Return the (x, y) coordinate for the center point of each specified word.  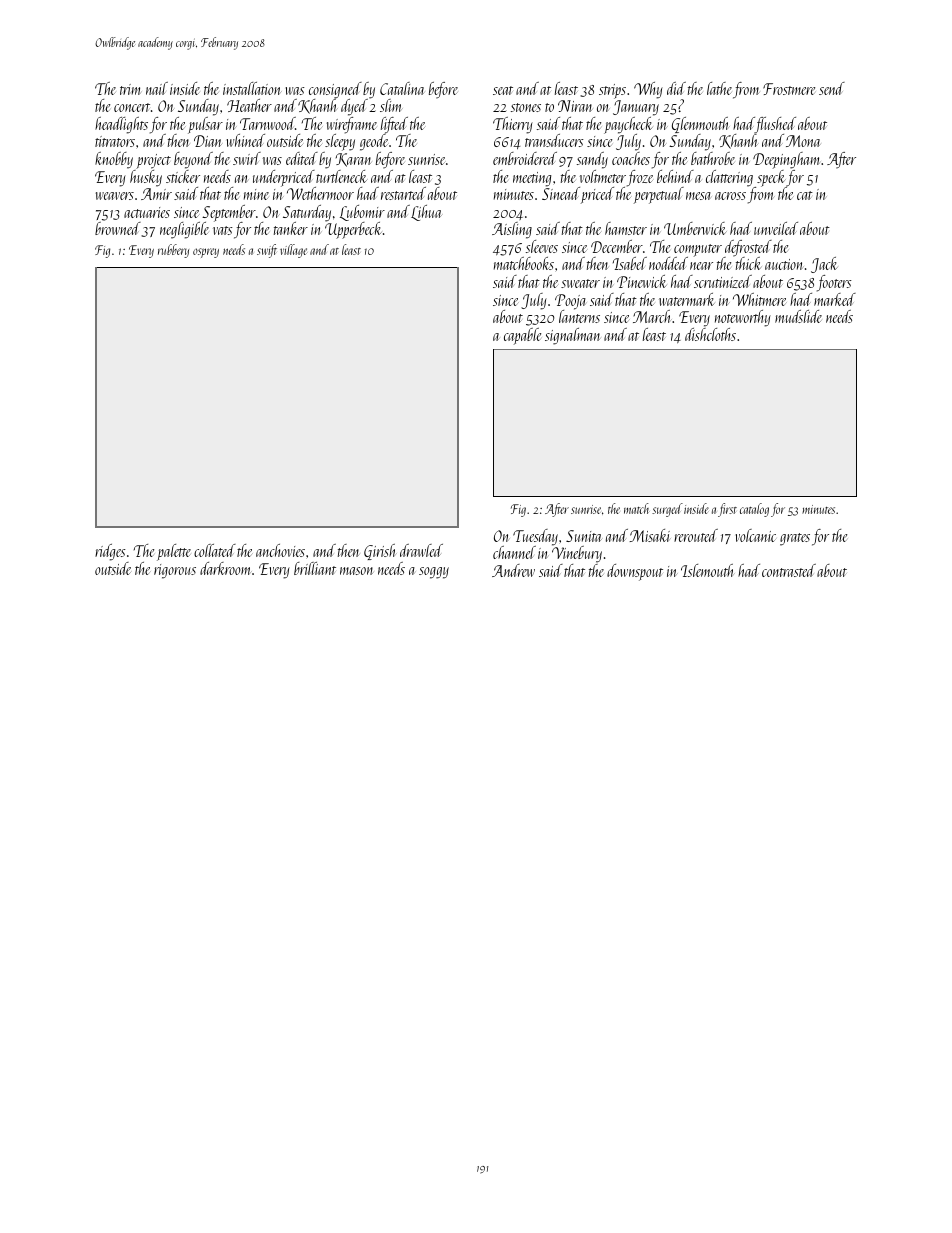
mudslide (798, 316)
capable (522, 336)
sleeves (542, 246)
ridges (110, 552)
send (832, 88)
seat (503, 90)
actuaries (147, 212)
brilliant (315, 568)
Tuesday (535, 537)
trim (130, 89)
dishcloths (710, 334)
